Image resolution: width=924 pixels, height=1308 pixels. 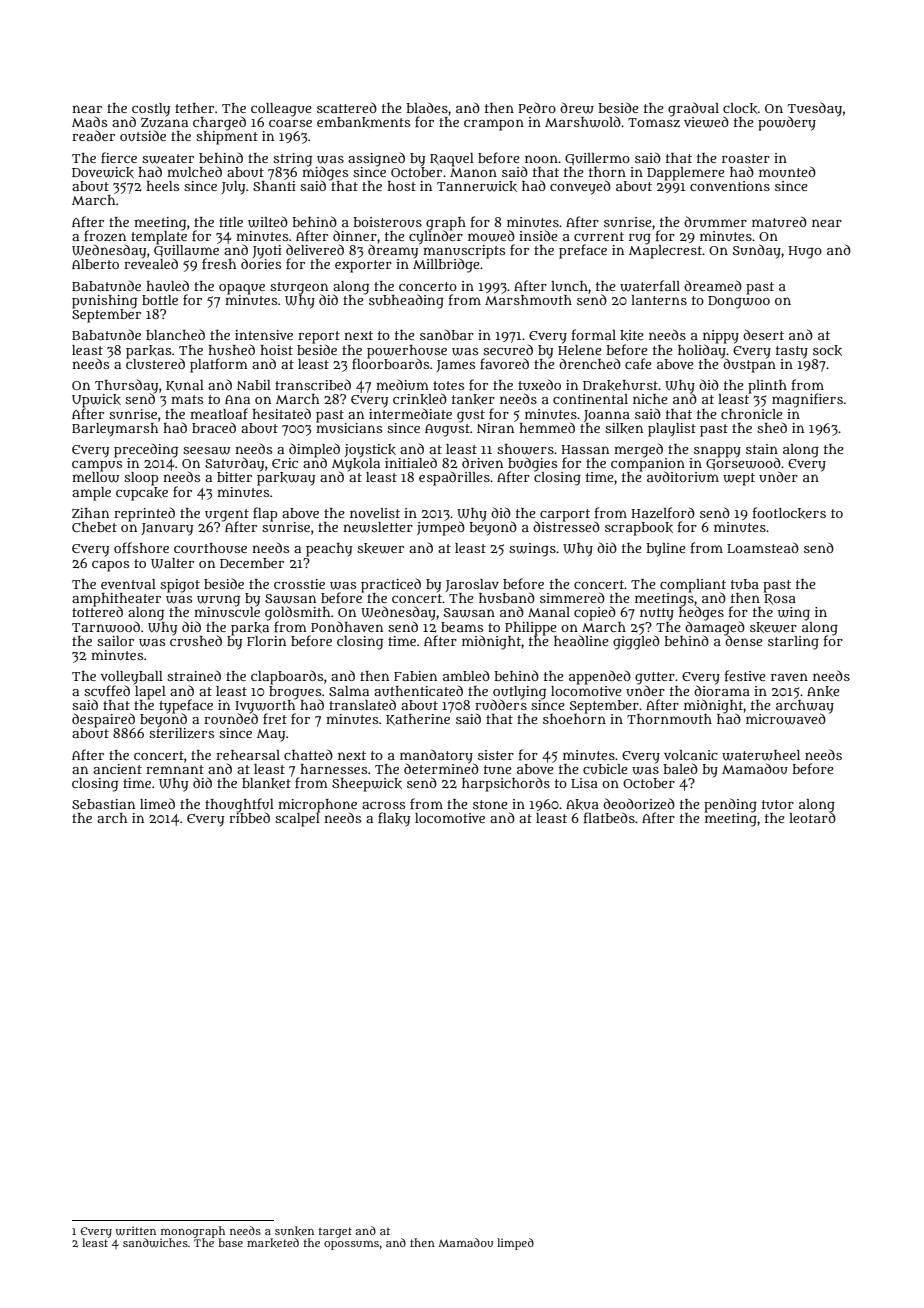 What do you see at coordinates (745, 584) in the screenshot?
I see `tuba` at bounding box center [745, 584].
